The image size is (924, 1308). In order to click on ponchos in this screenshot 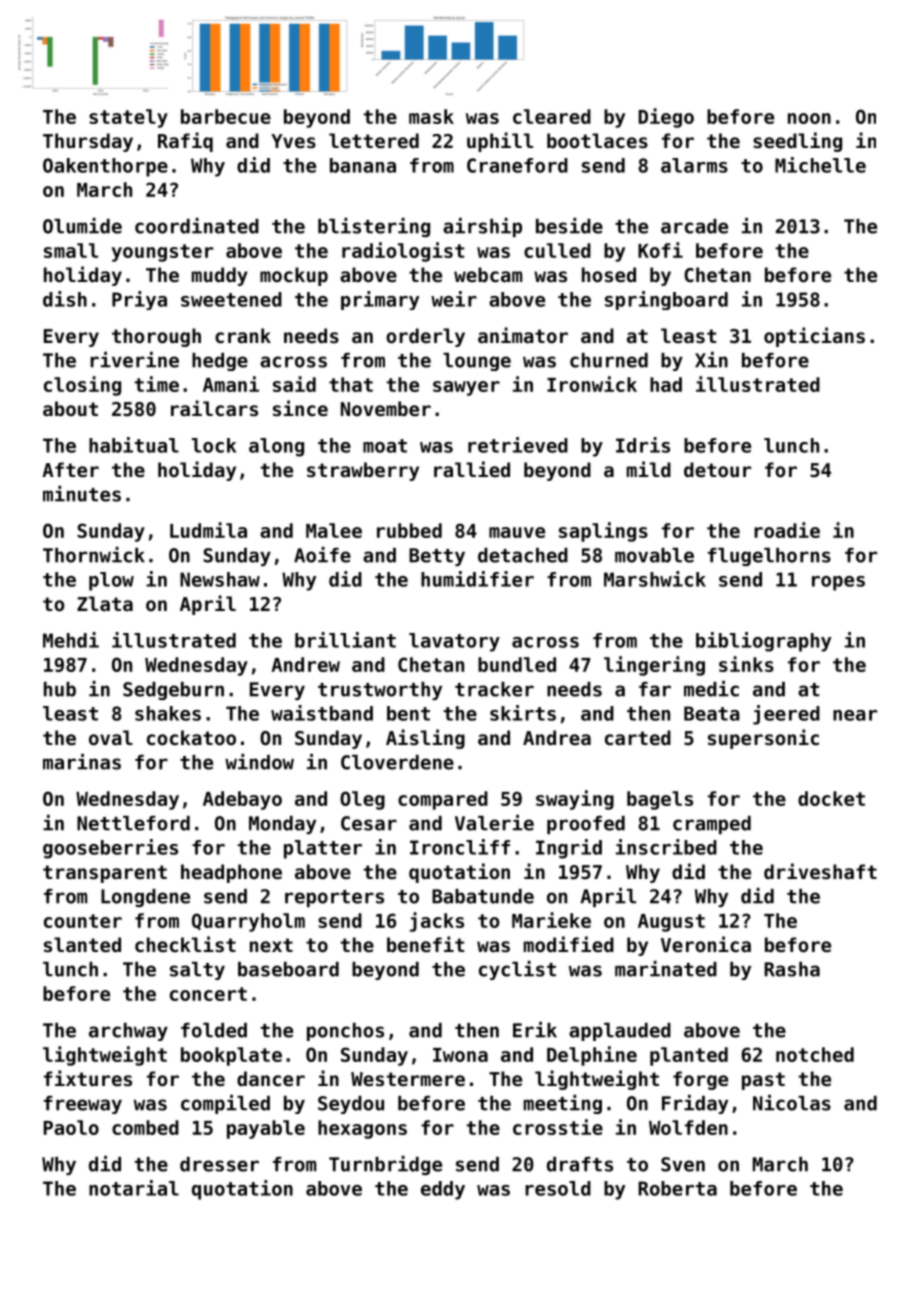, I will do `click(345, 1032)`.
